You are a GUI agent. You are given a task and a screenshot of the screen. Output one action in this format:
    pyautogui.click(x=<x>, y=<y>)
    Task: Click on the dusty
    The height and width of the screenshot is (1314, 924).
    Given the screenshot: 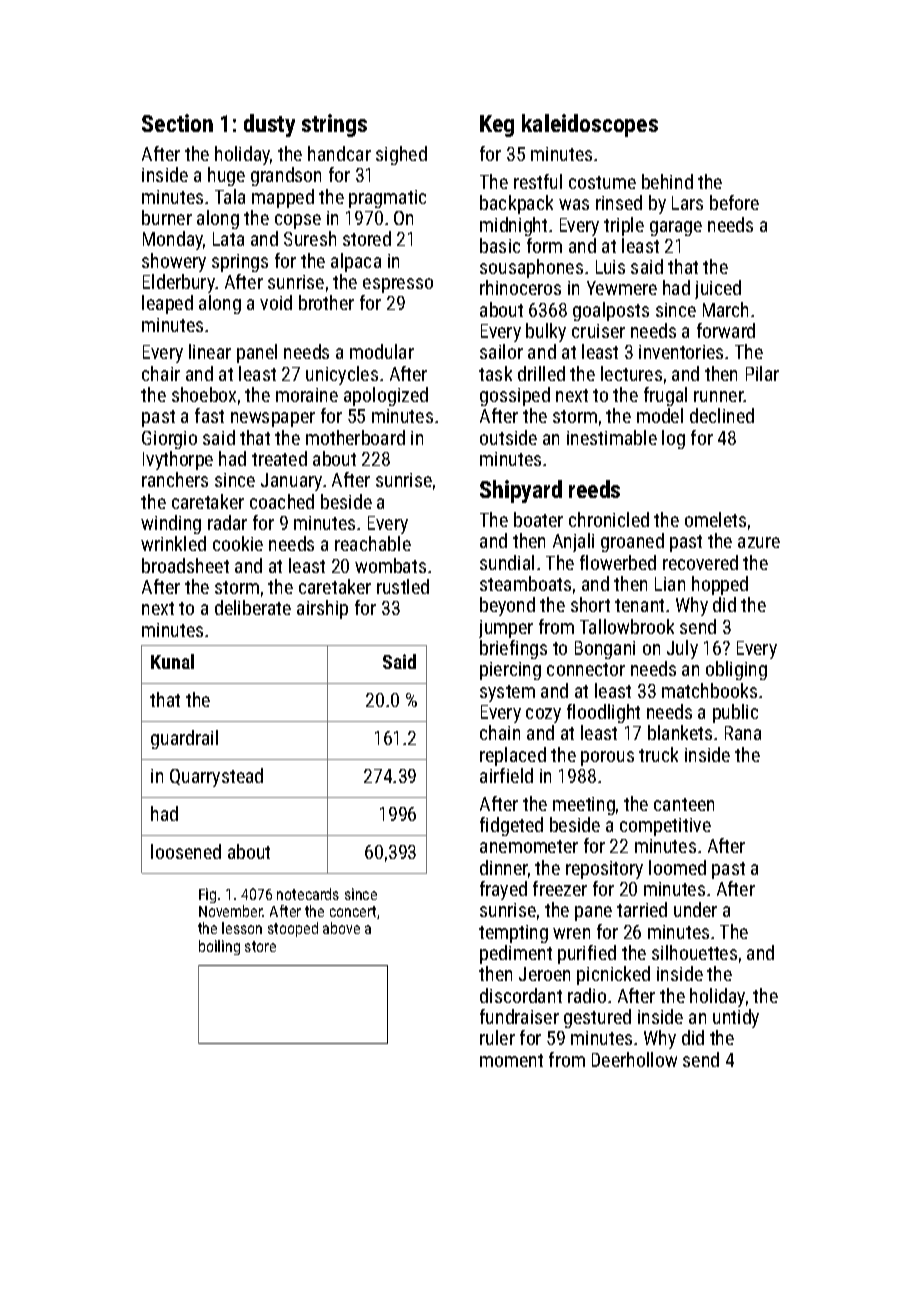 What is the action you would take?
    pyautogui.click(x=269, y=125)
